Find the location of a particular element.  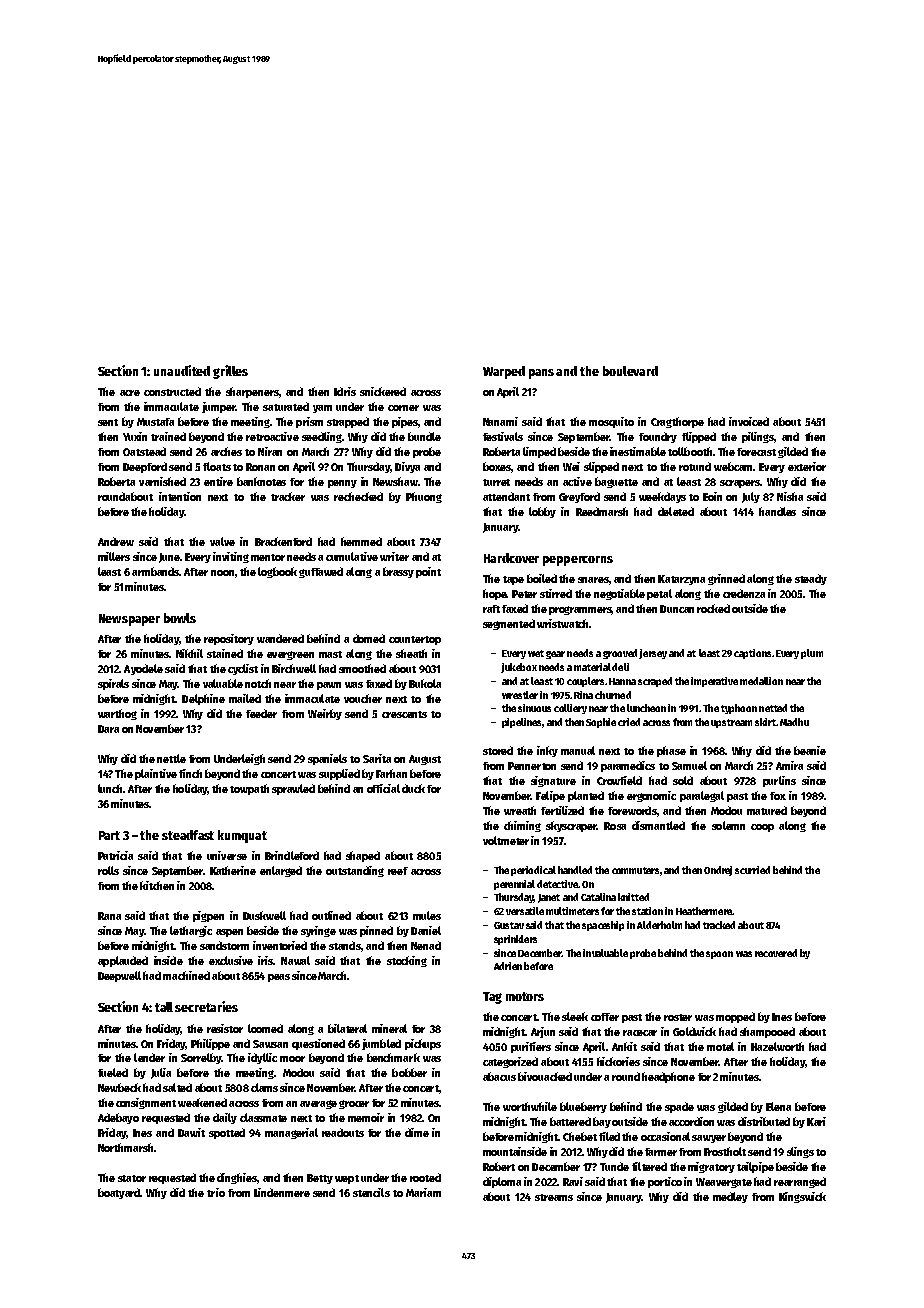

entire is located at coordinates (218, 481).
